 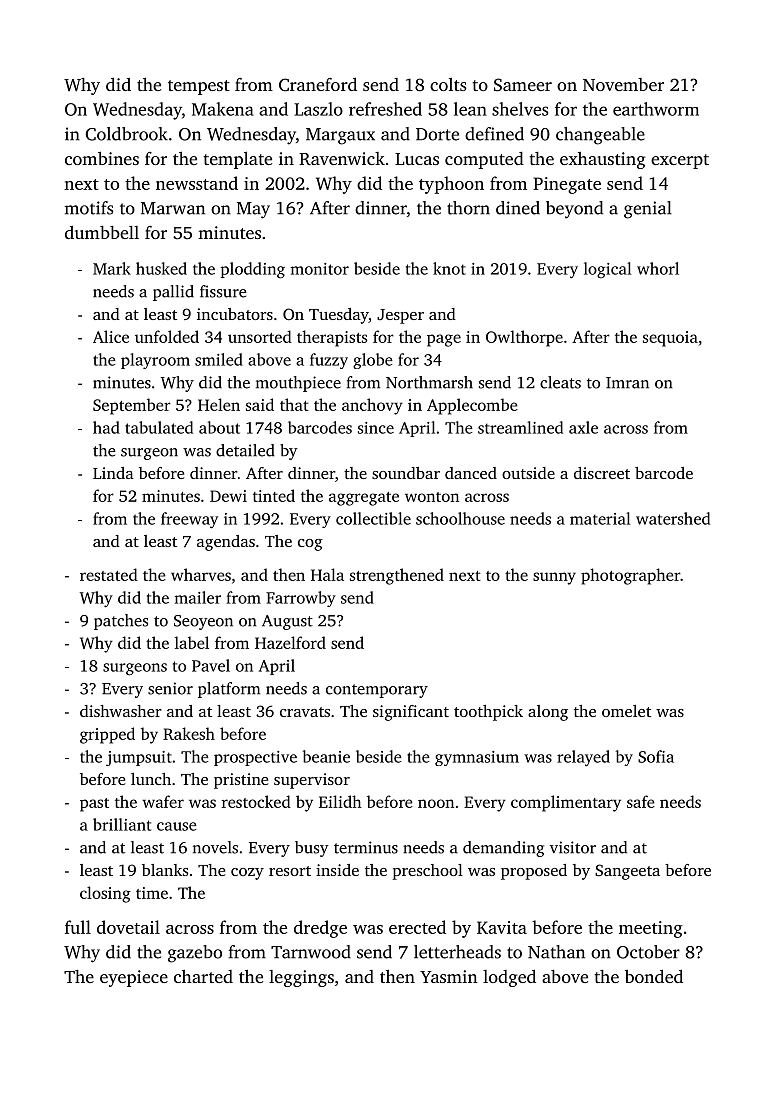 What do you see at coordinates (105, 894) in the screenshot?
I see `closing` at bounding box center [105, 894].
